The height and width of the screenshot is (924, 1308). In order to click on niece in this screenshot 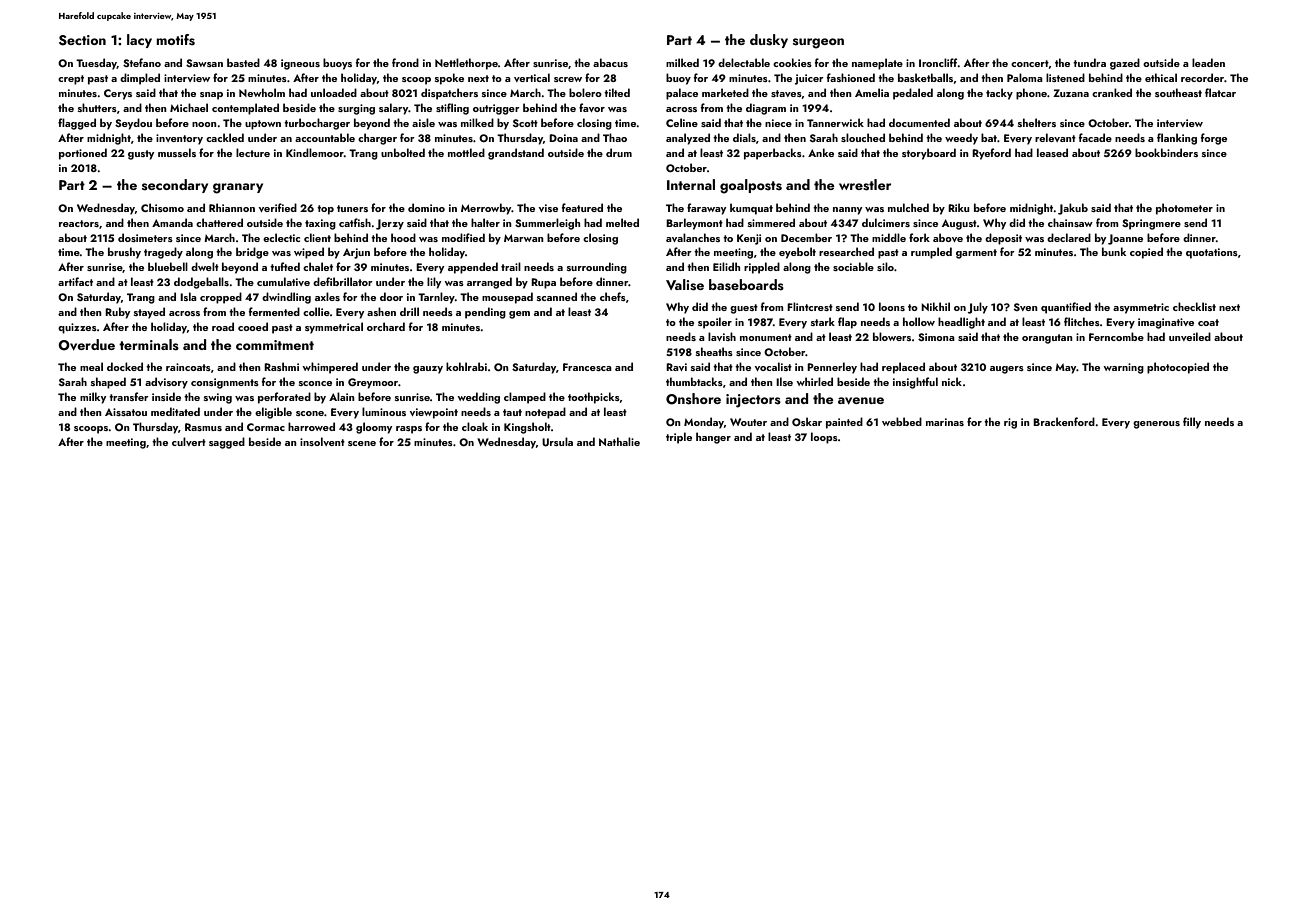, I will do `click(778, 123)`.
